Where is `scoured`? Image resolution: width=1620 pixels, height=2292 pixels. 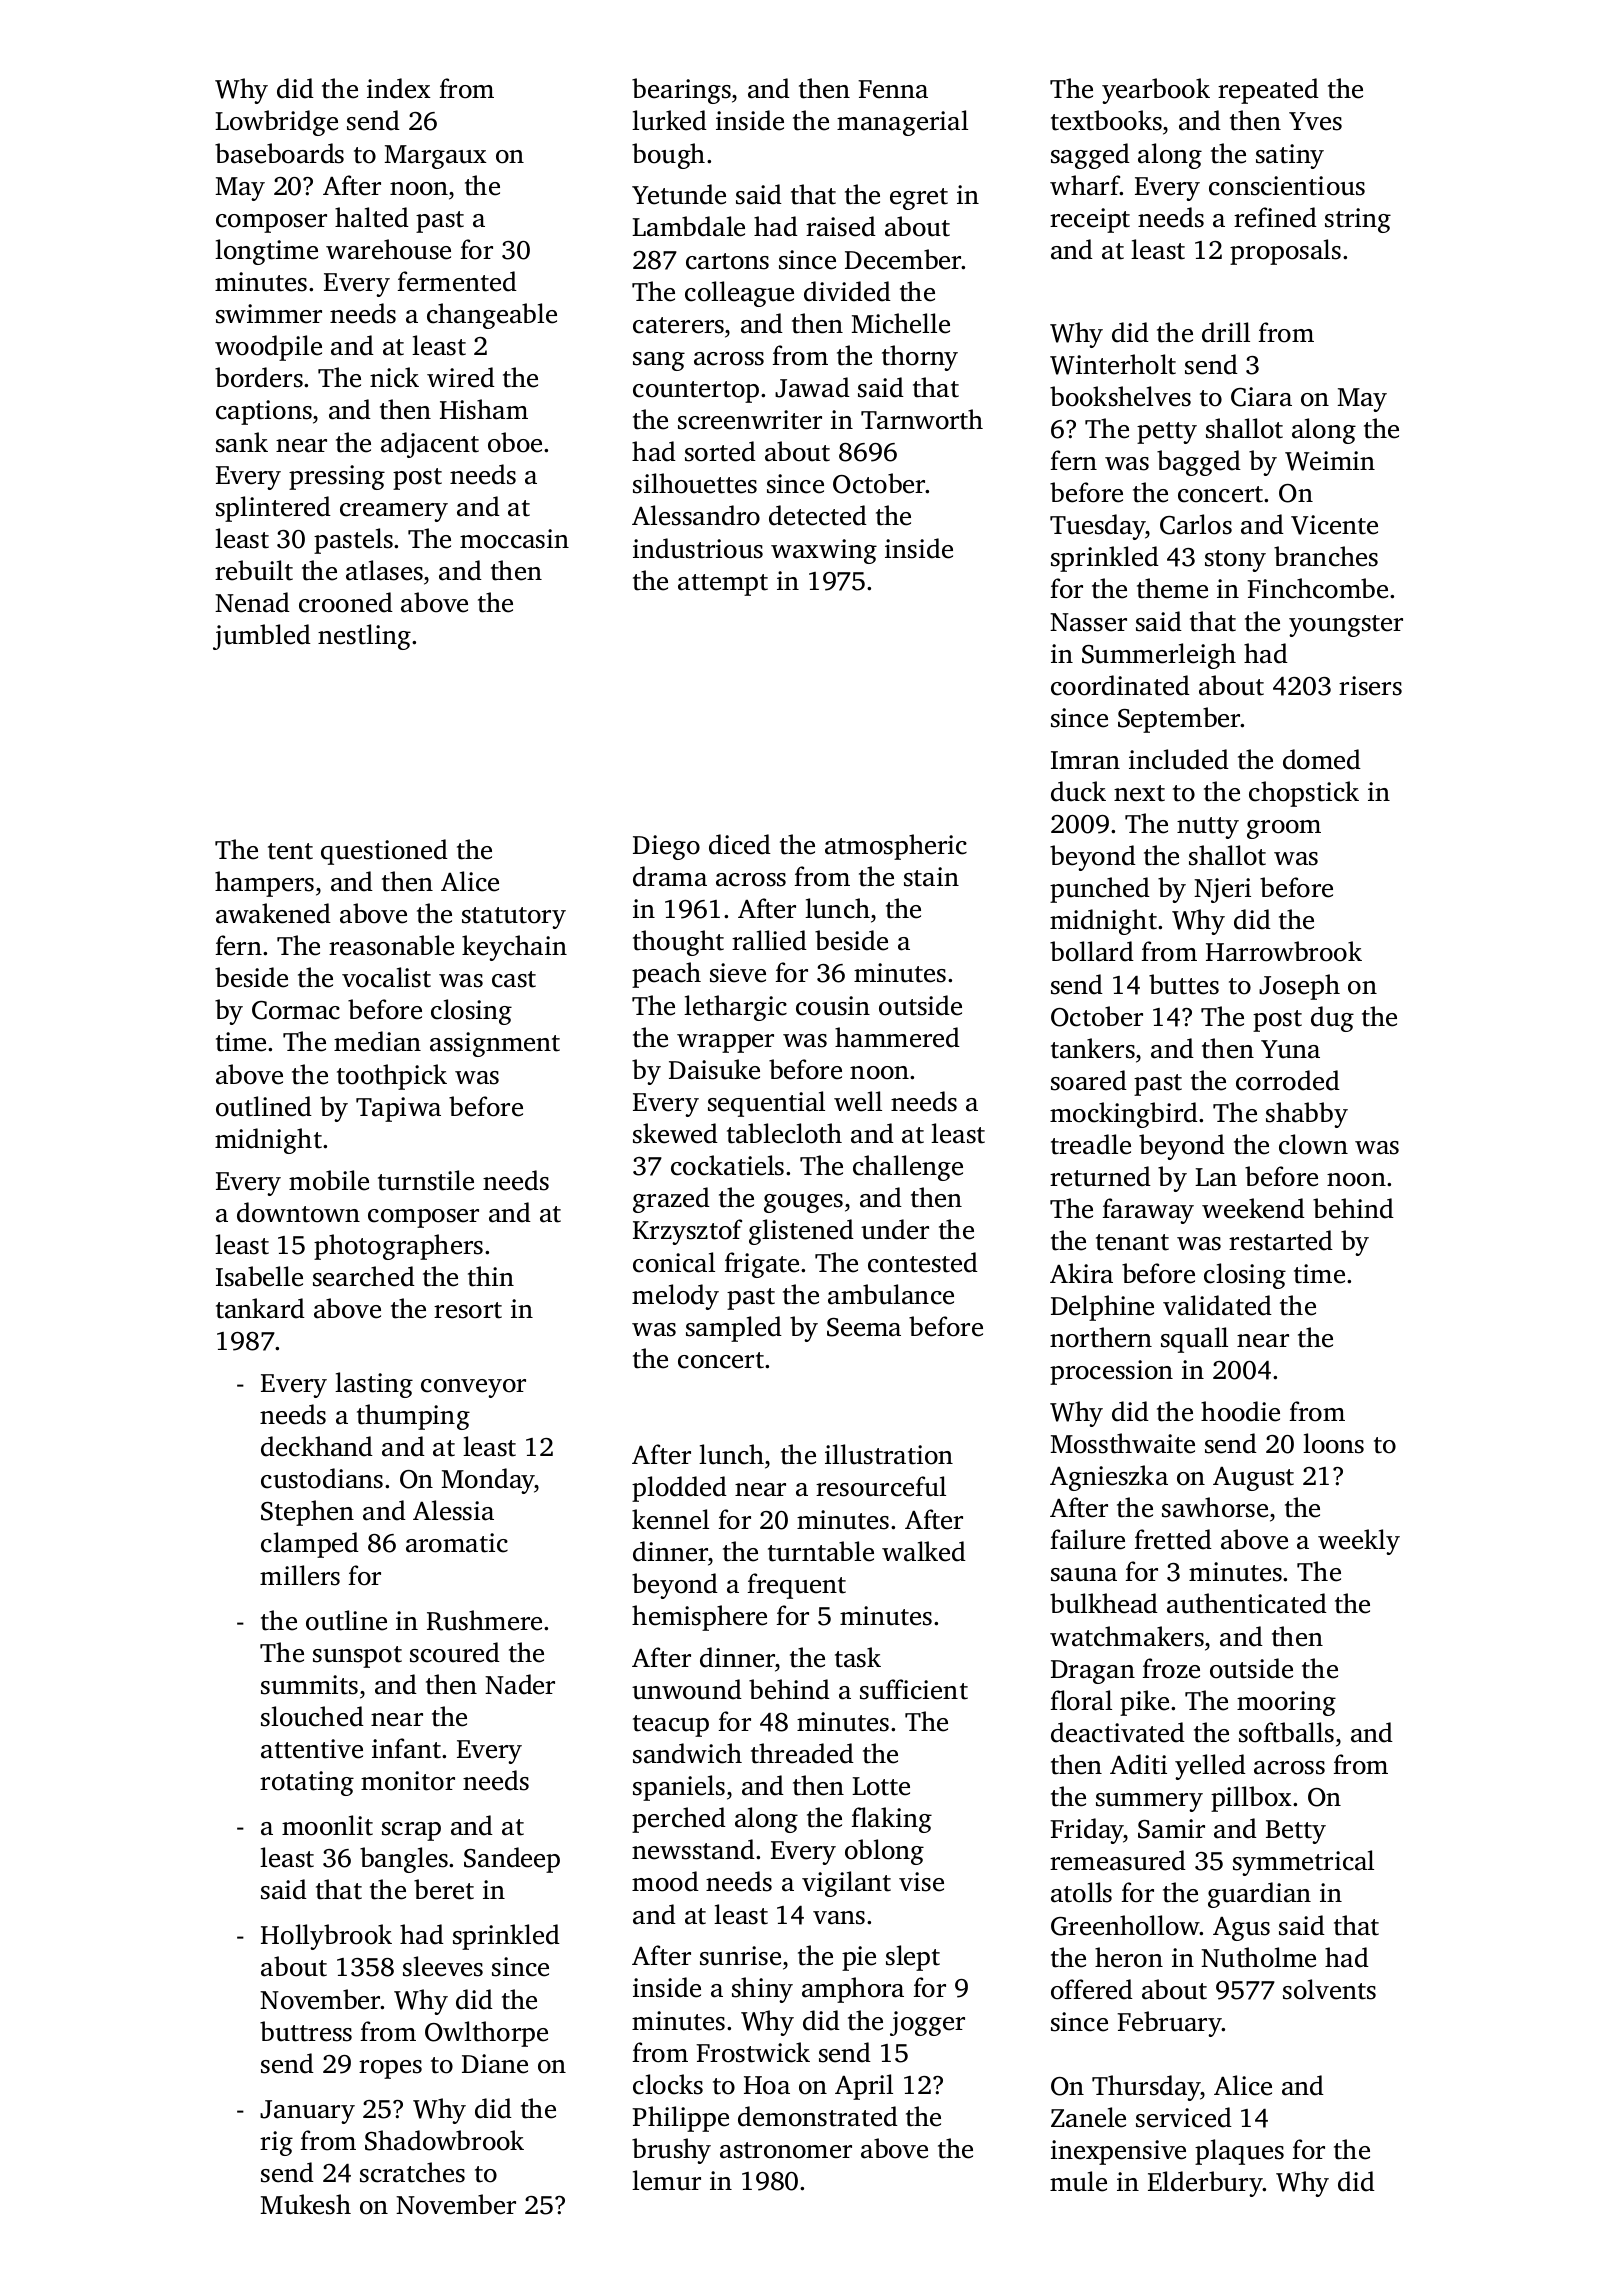
scoured is located at coordinates (455, 1652).
